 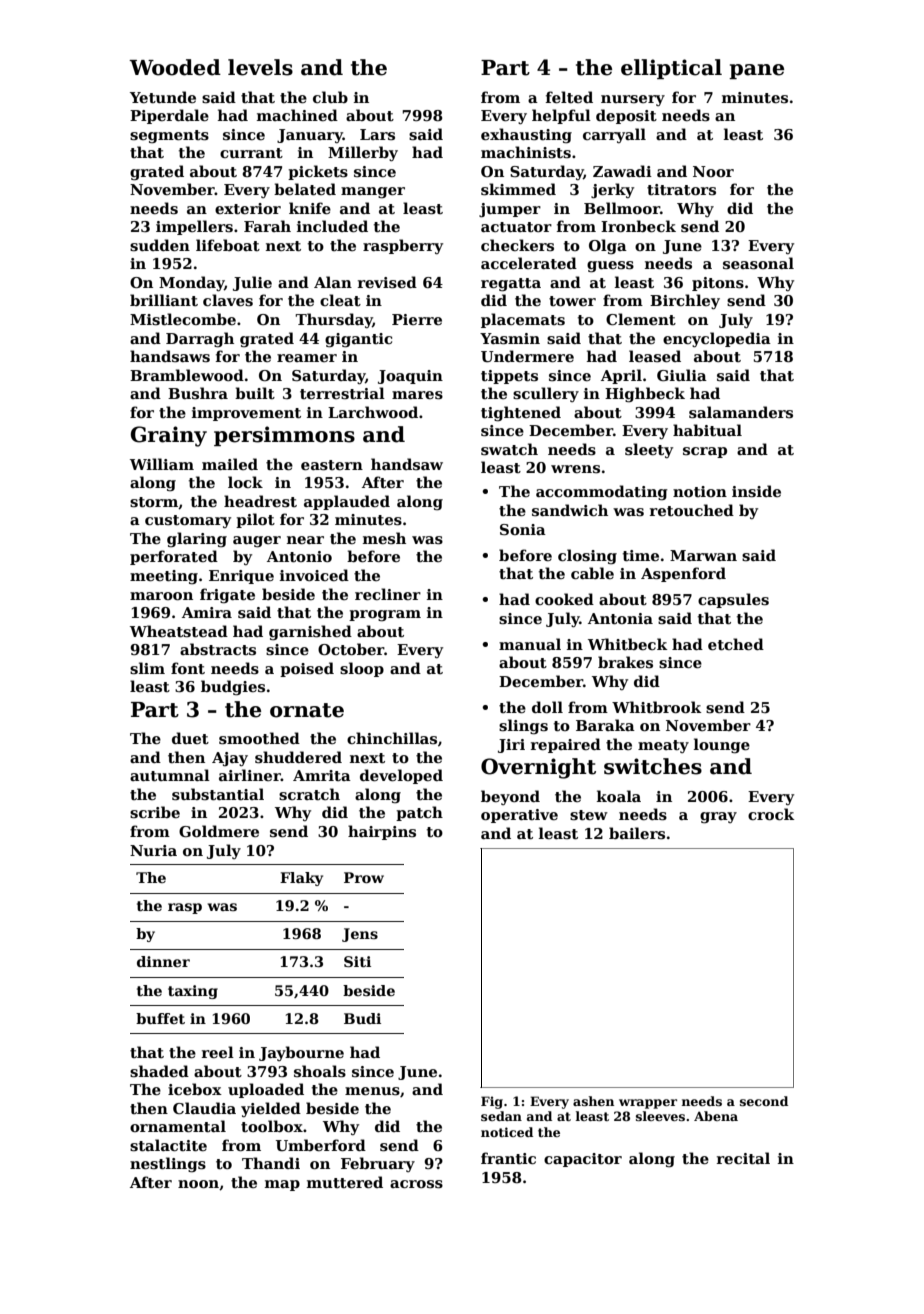 I want to click on elliptical, so click(x=671, y=69).
